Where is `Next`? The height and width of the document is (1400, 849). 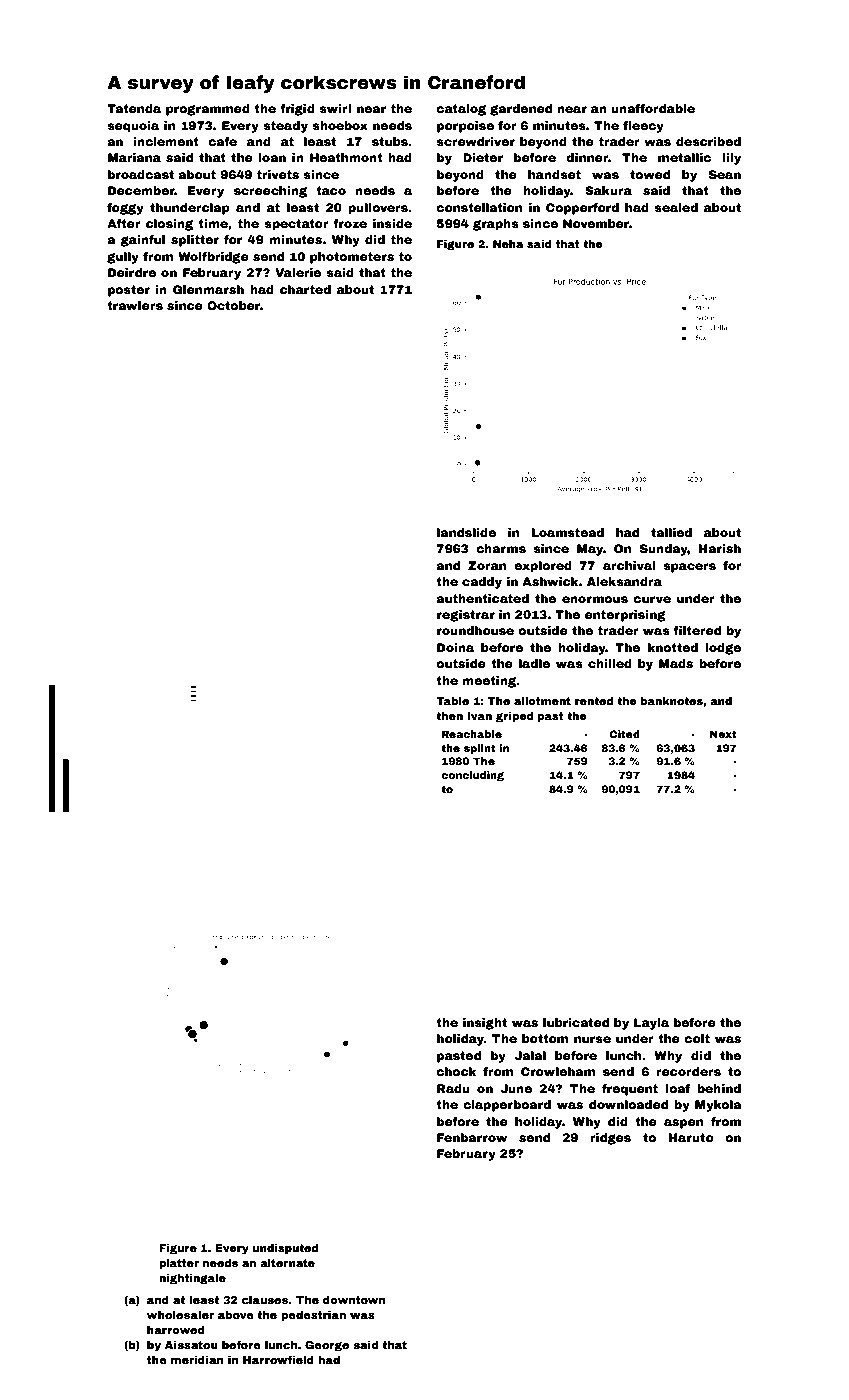
Next is located at coordinates (723, 734).
